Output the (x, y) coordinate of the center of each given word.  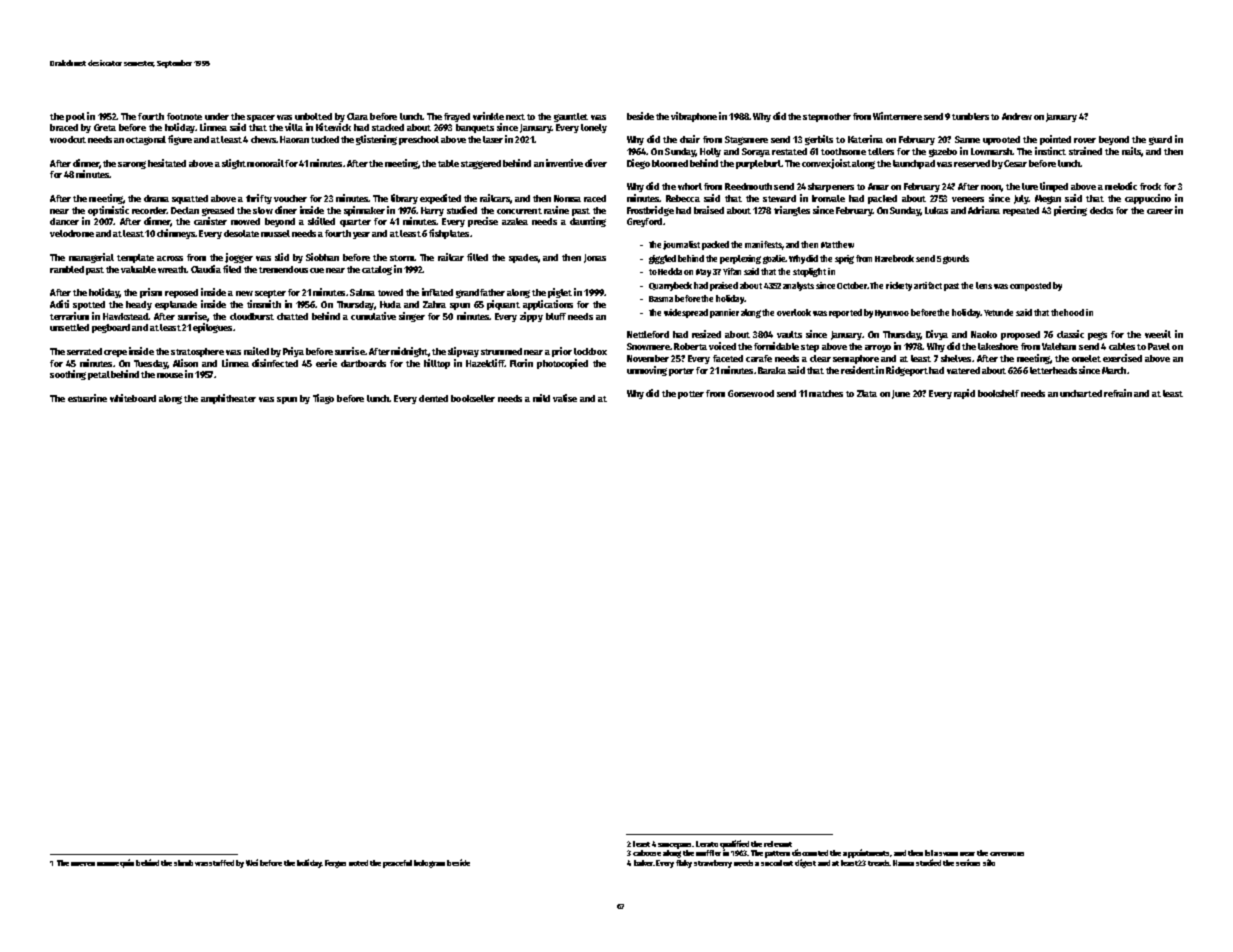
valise (565, 398)
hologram (429, 864)
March (1114, 370)
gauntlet (571, 117)
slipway (463, 352)
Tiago (323, 399)
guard (1160, 140)
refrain (1118, 393)
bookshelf (998, 393)
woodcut (68, 139)
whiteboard (133, 398)
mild (541, 398)
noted (358, 863)
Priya (293, 352)
